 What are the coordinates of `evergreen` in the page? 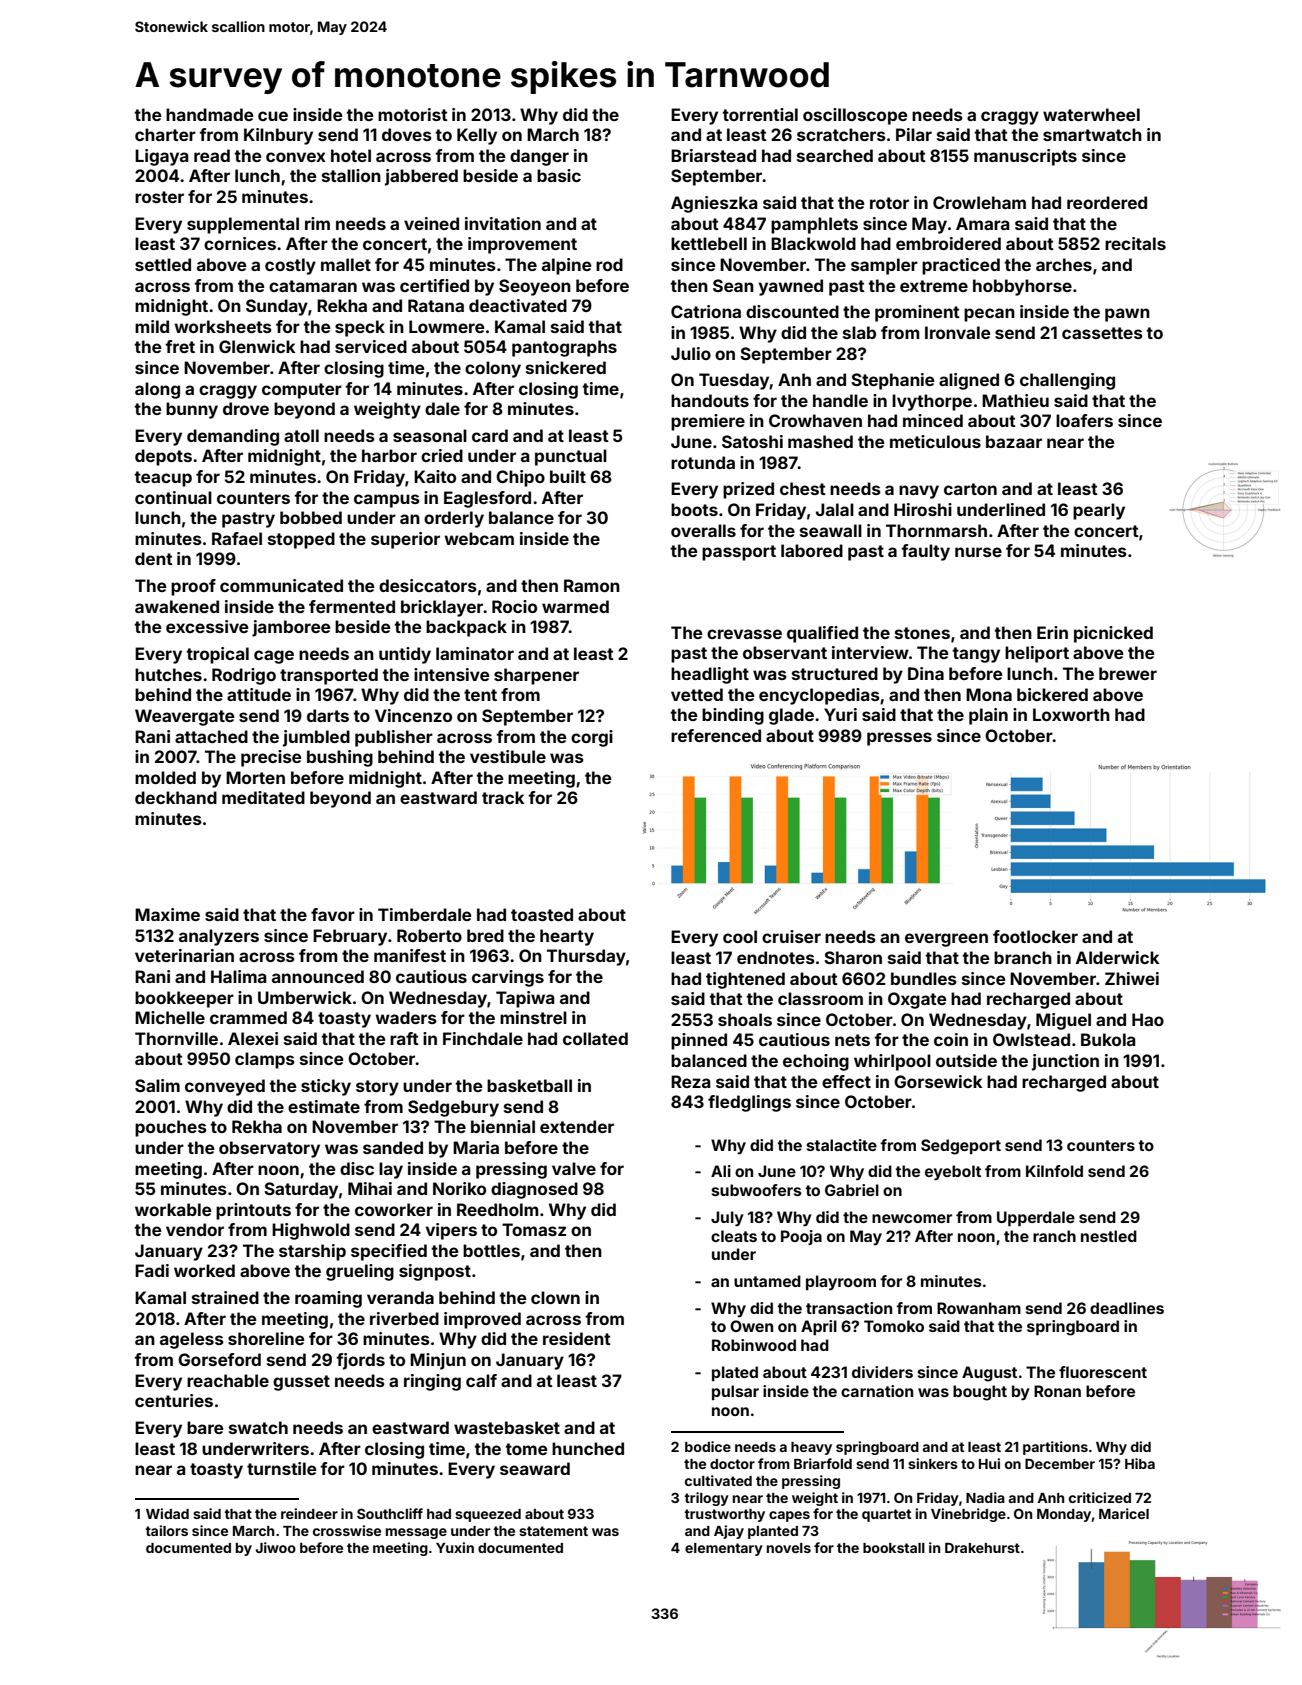 It's located at (946, 940).
